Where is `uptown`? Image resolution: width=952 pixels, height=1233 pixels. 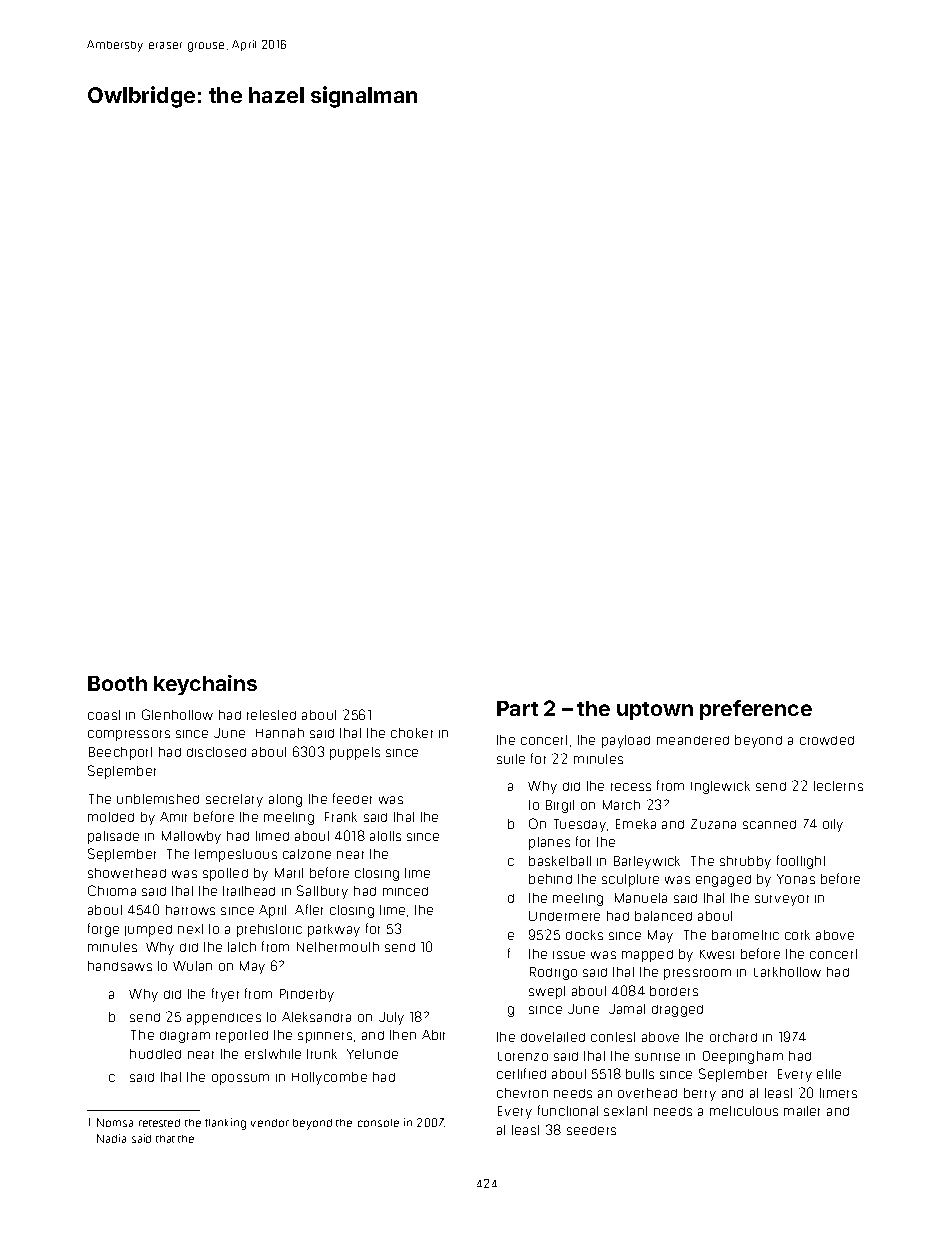 uptown is located at coordinates (655, 711).
